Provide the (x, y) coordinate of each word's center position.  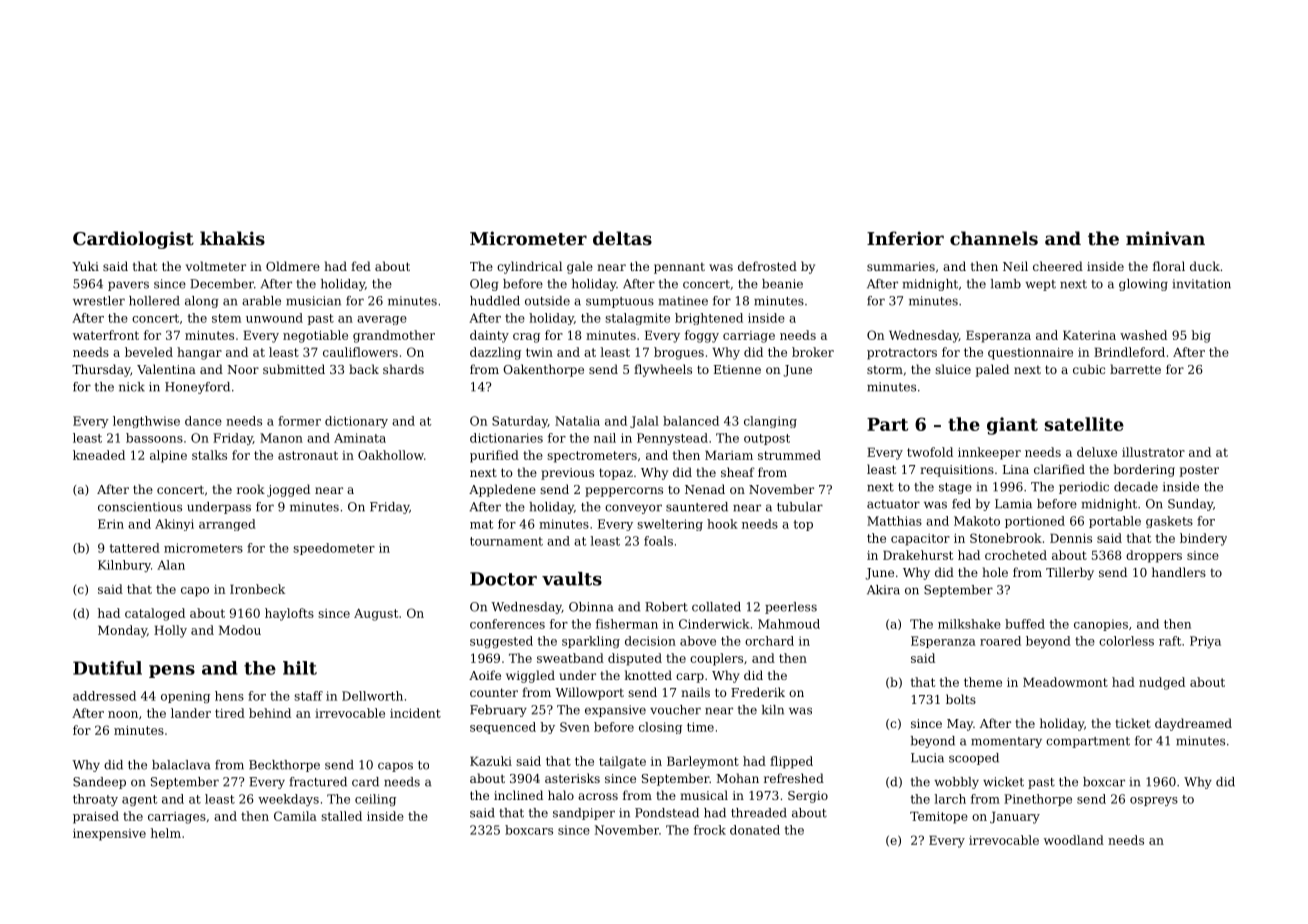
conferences (507, 624)
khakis (232, 238)
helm (166, 833)
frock (710, 830)
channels (994, 238)
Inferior (905, 238)
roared (1000, 641)
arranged (227, 525)
